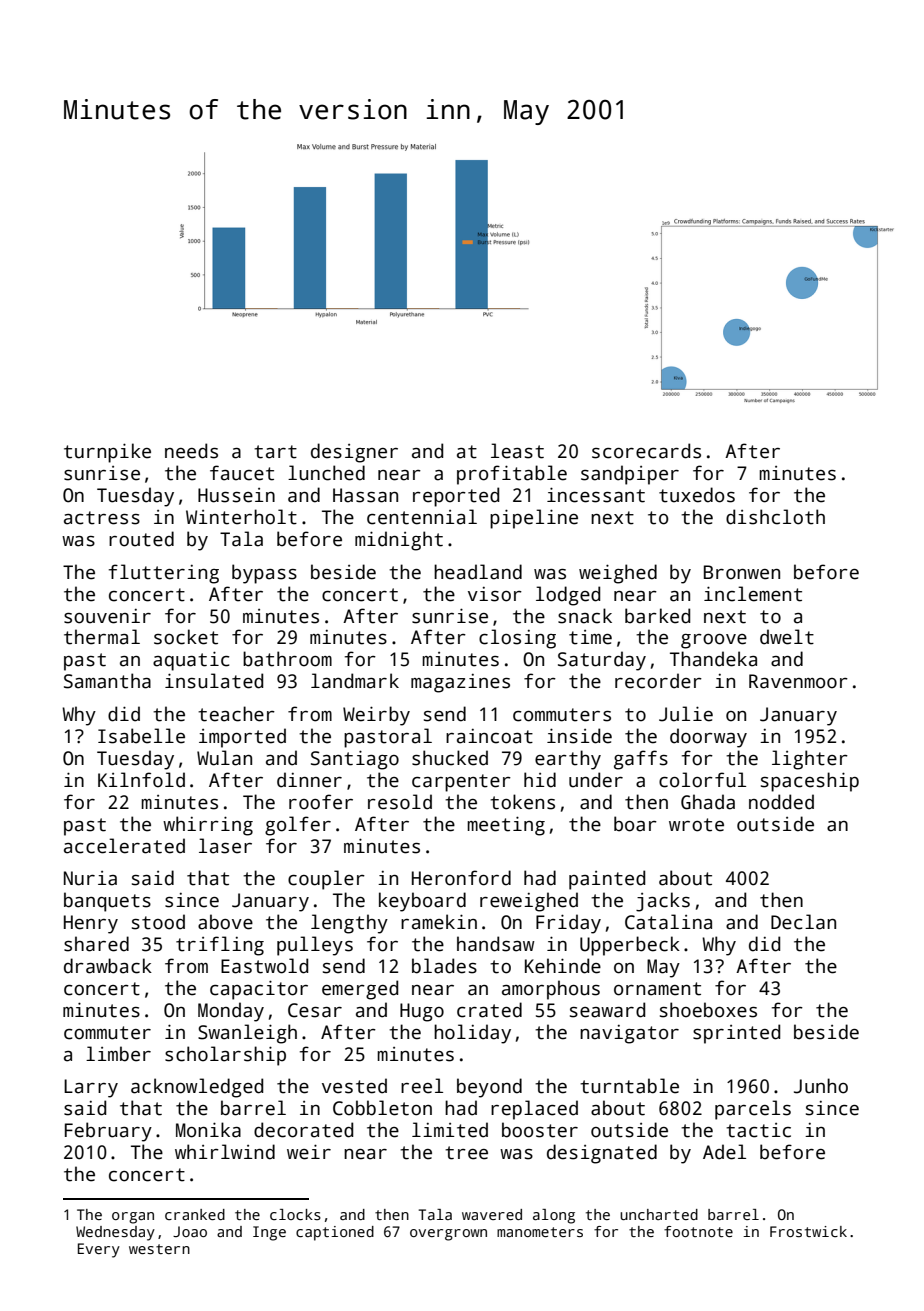 The height and width of the image is (1311, 924). What do you see at coordinates (355, 681) in the image?
I see `landmark` at bounding box center [355, 681].
